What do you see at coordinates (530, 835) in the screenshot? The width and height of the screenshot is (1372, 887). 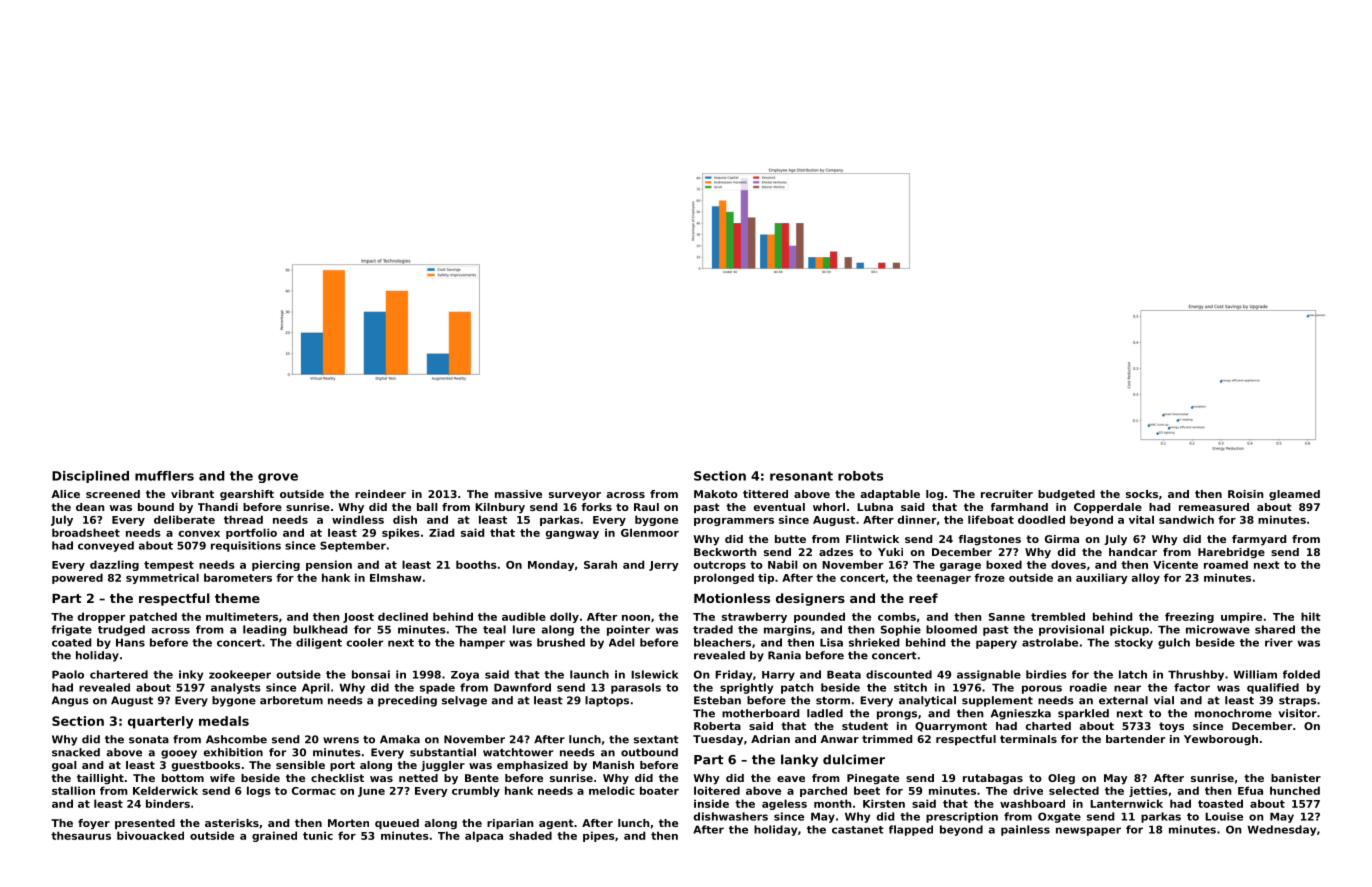 I see `shaded` at bounding box center [530, 835].
